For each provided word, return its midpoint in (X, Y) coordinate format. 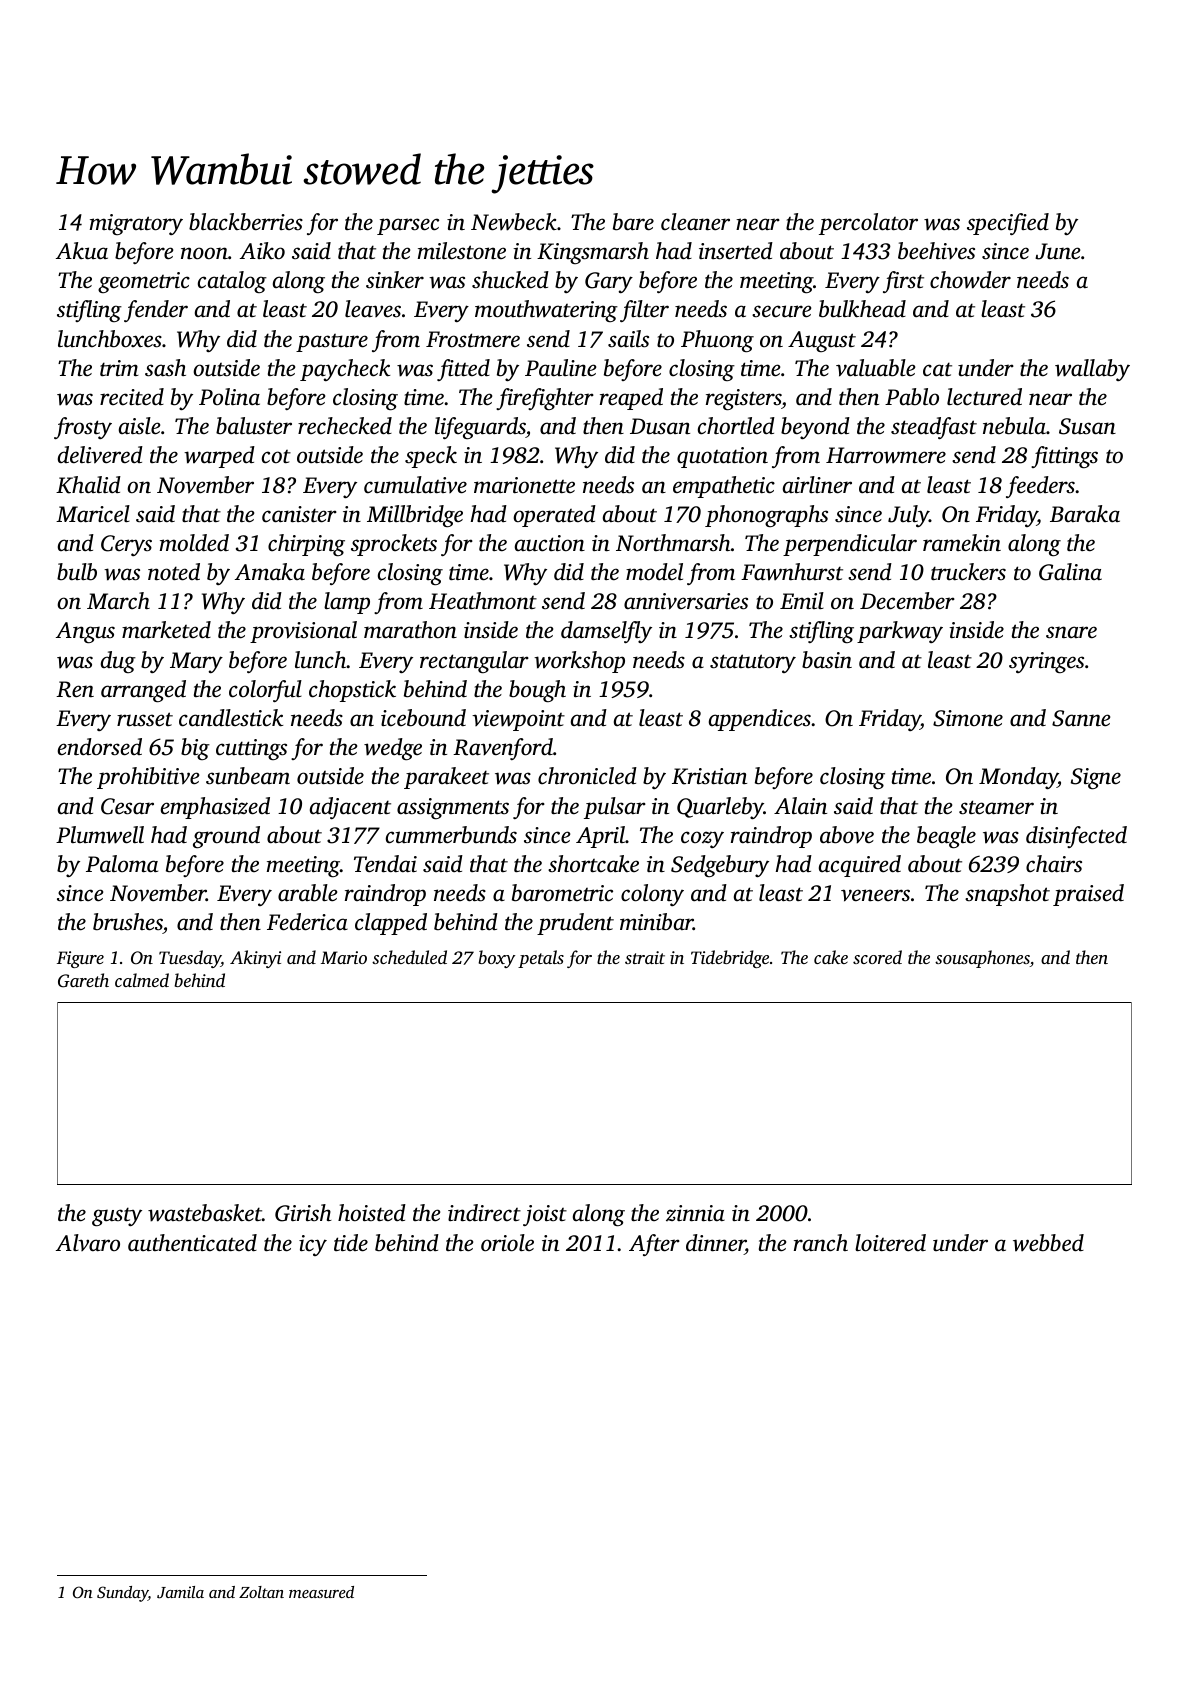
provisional (303, 632)
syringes (1046, 662)
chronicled (587, 776)
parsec (408, 226)
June (1057, 251)
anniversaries (686, 601)
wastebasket (205, 1213)
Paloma (122, 864)
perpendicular (850, 545)
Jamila (180, 1592)
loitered (890, 1243)
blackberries (246, 222)
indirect (484, 1213)
